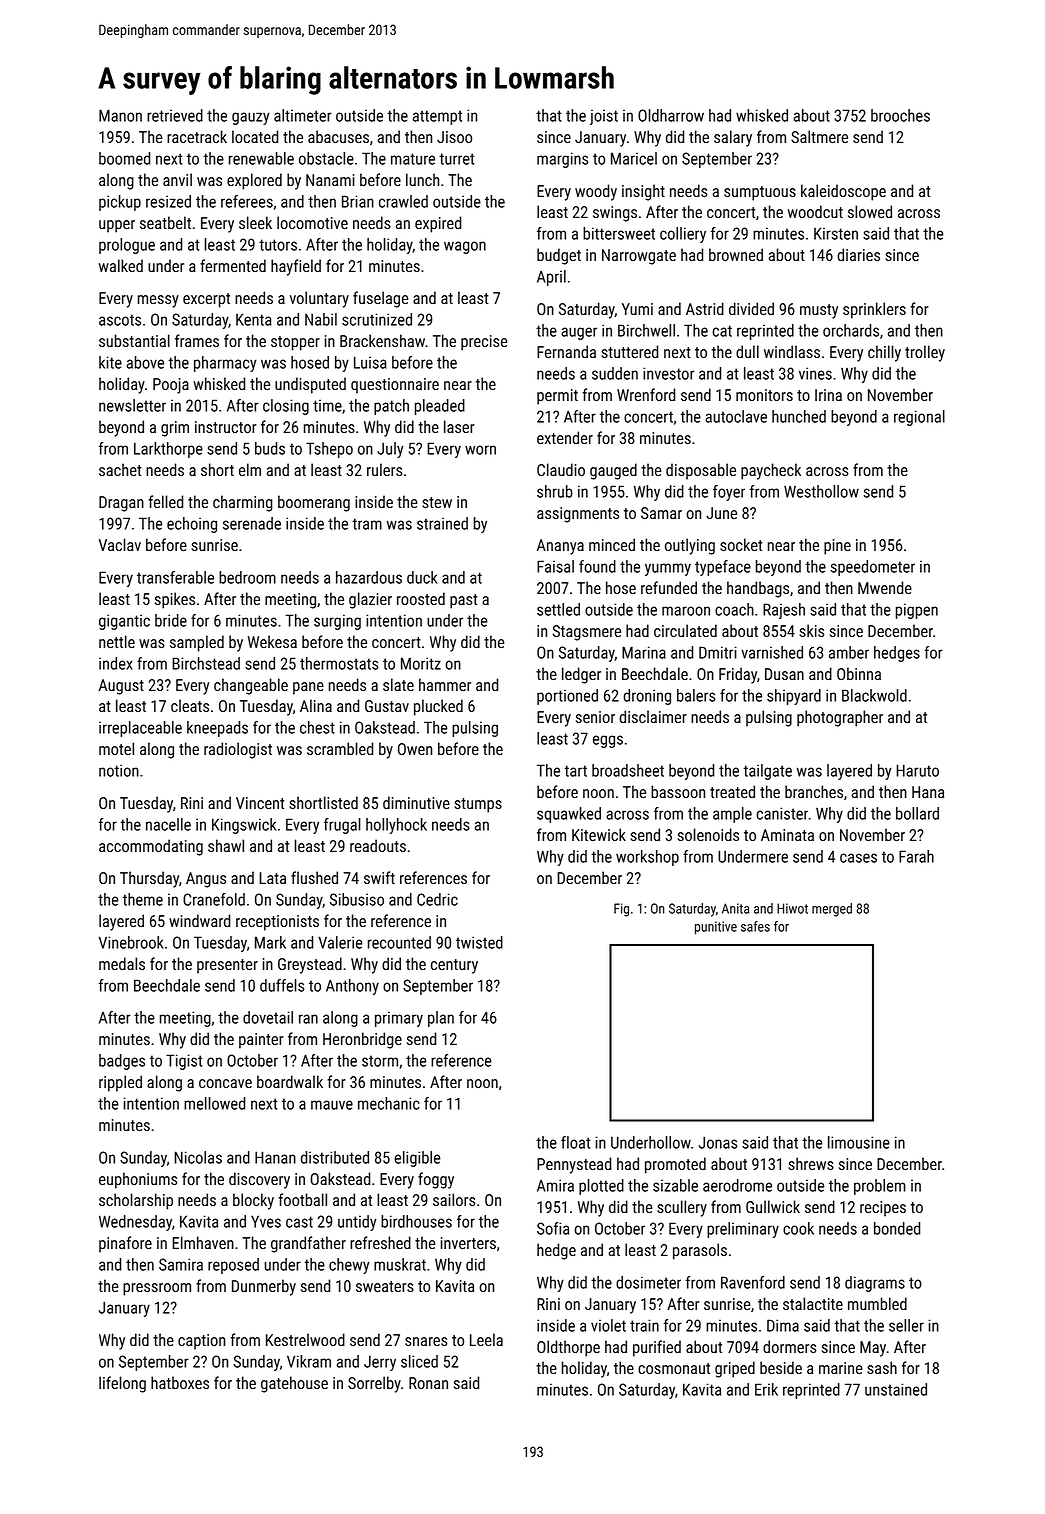  Describe the element at coordinates (896, 1389) in the screenshot. I see `unstained` at that location.
